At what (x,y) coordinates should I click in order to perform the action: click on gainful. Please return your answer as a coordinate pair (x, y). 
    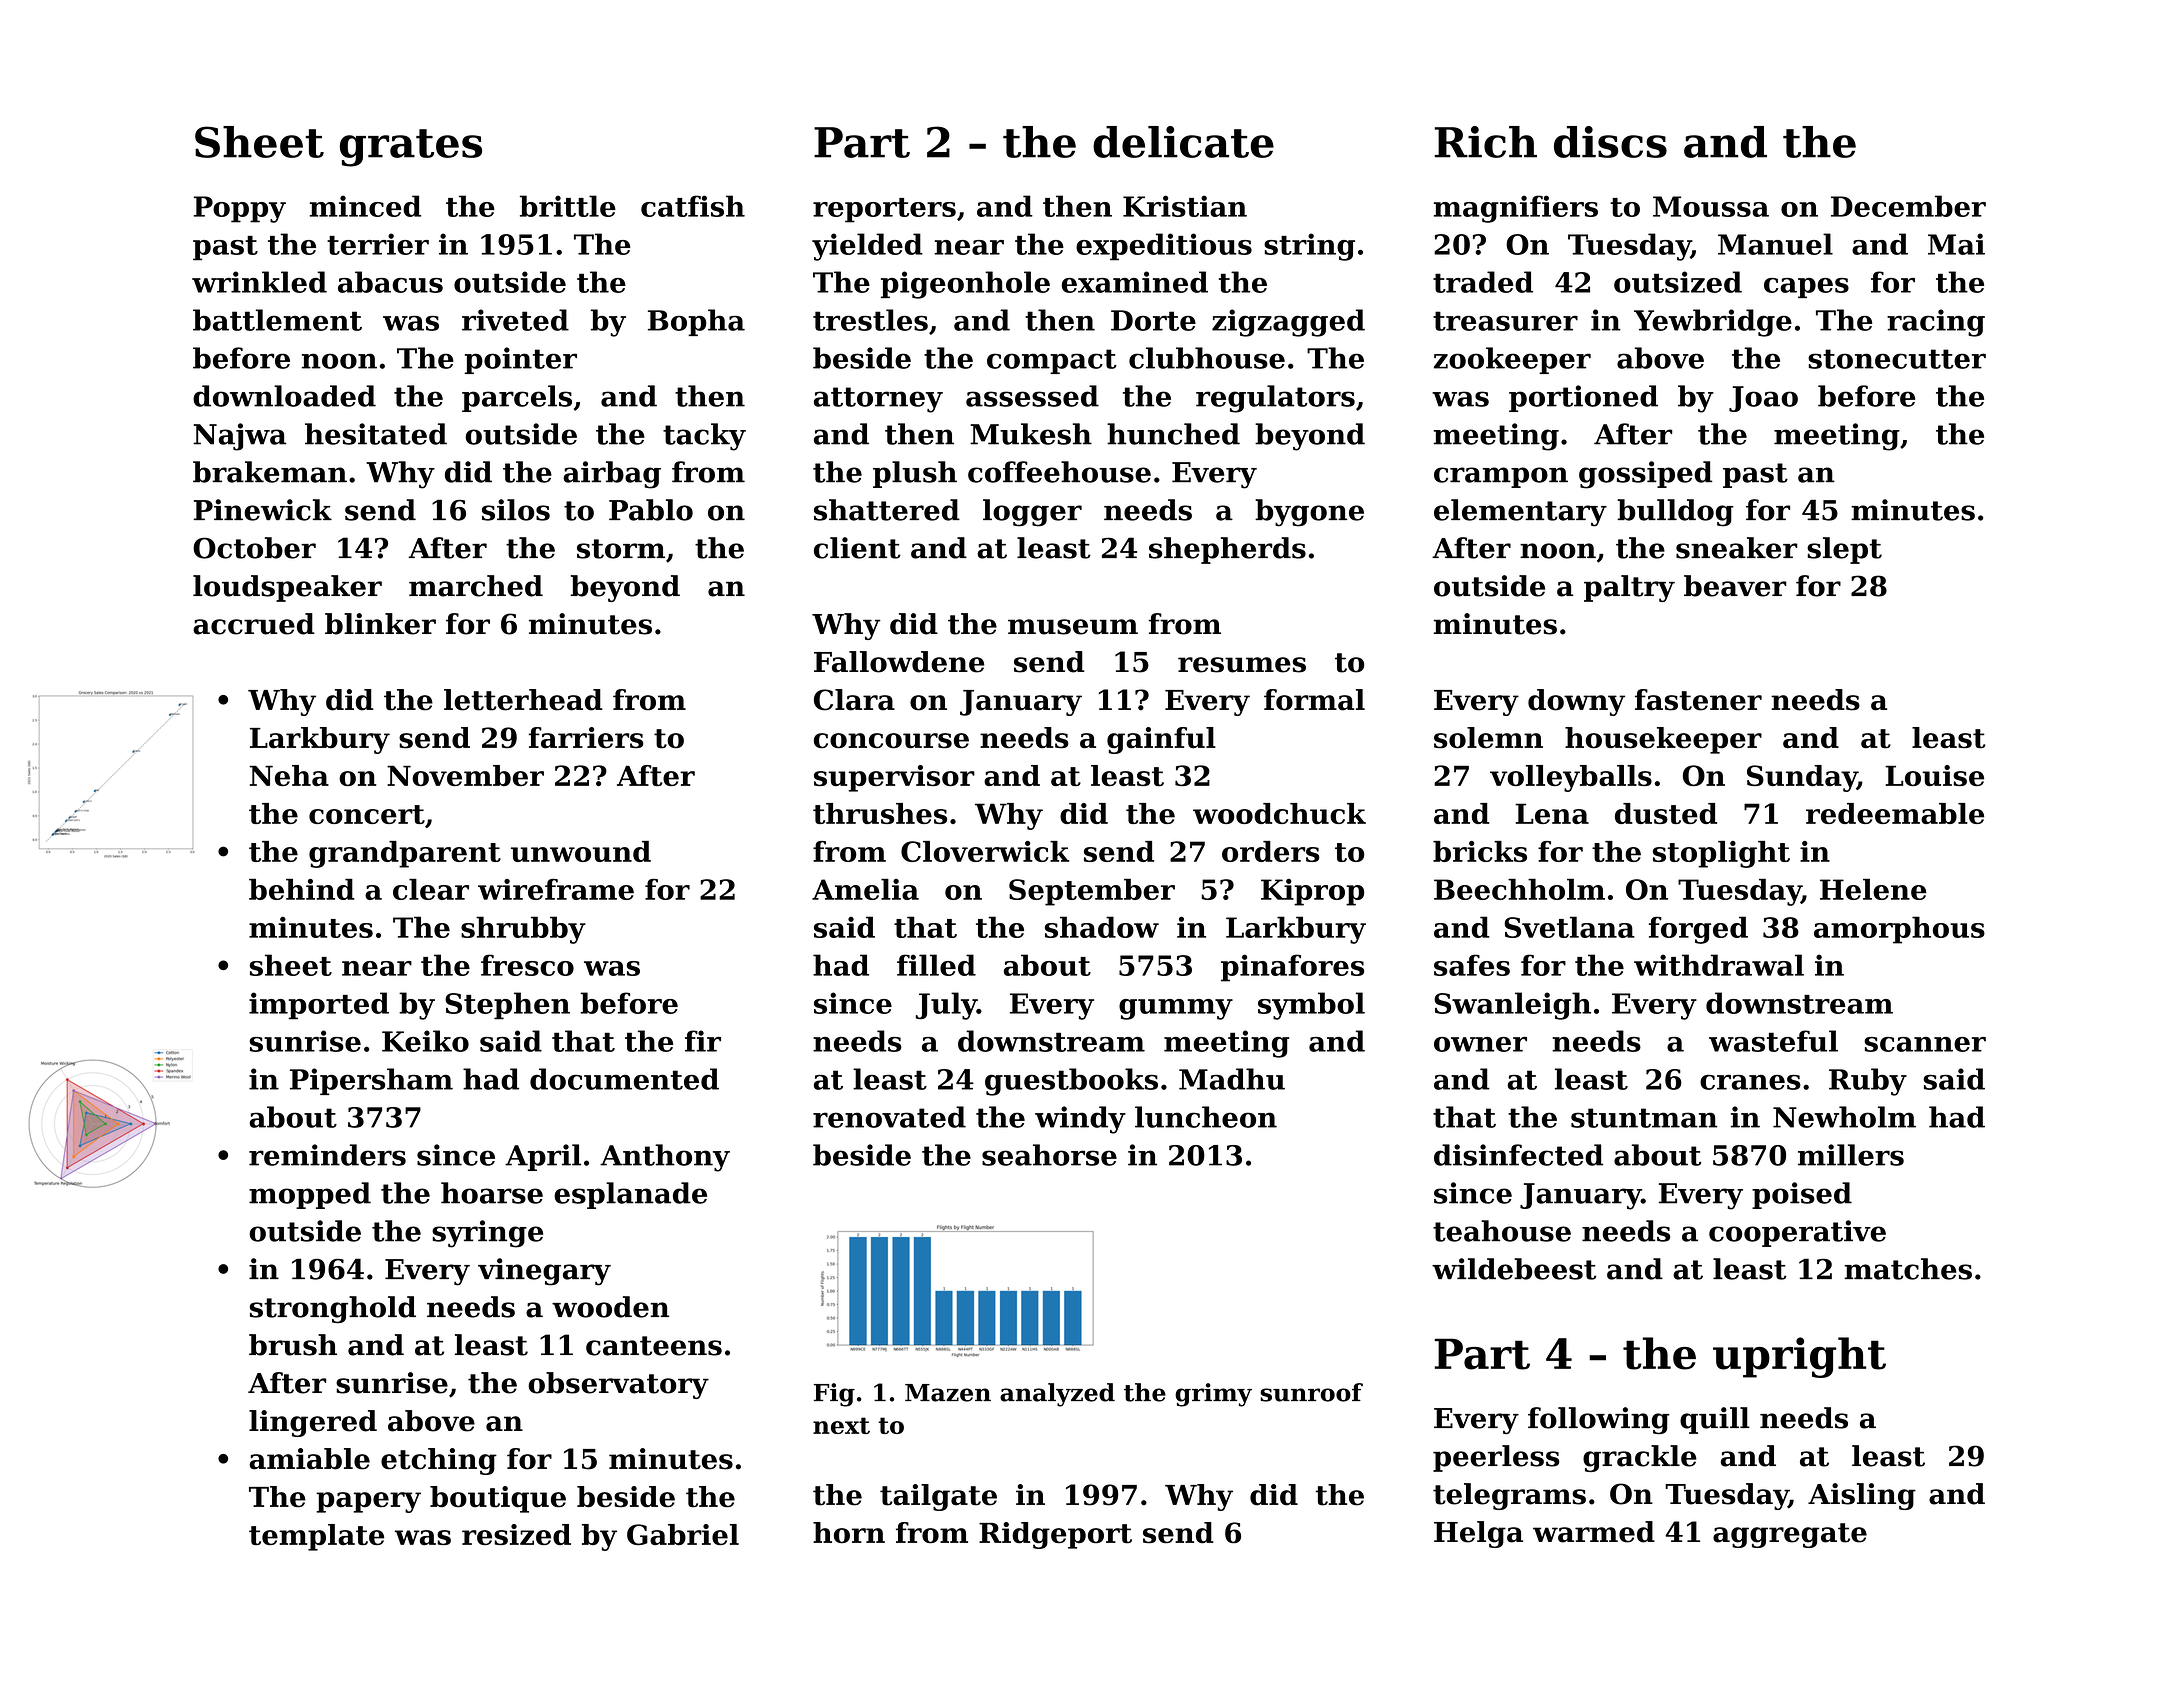
    Looking at the image, I should click on (1161, 740).
